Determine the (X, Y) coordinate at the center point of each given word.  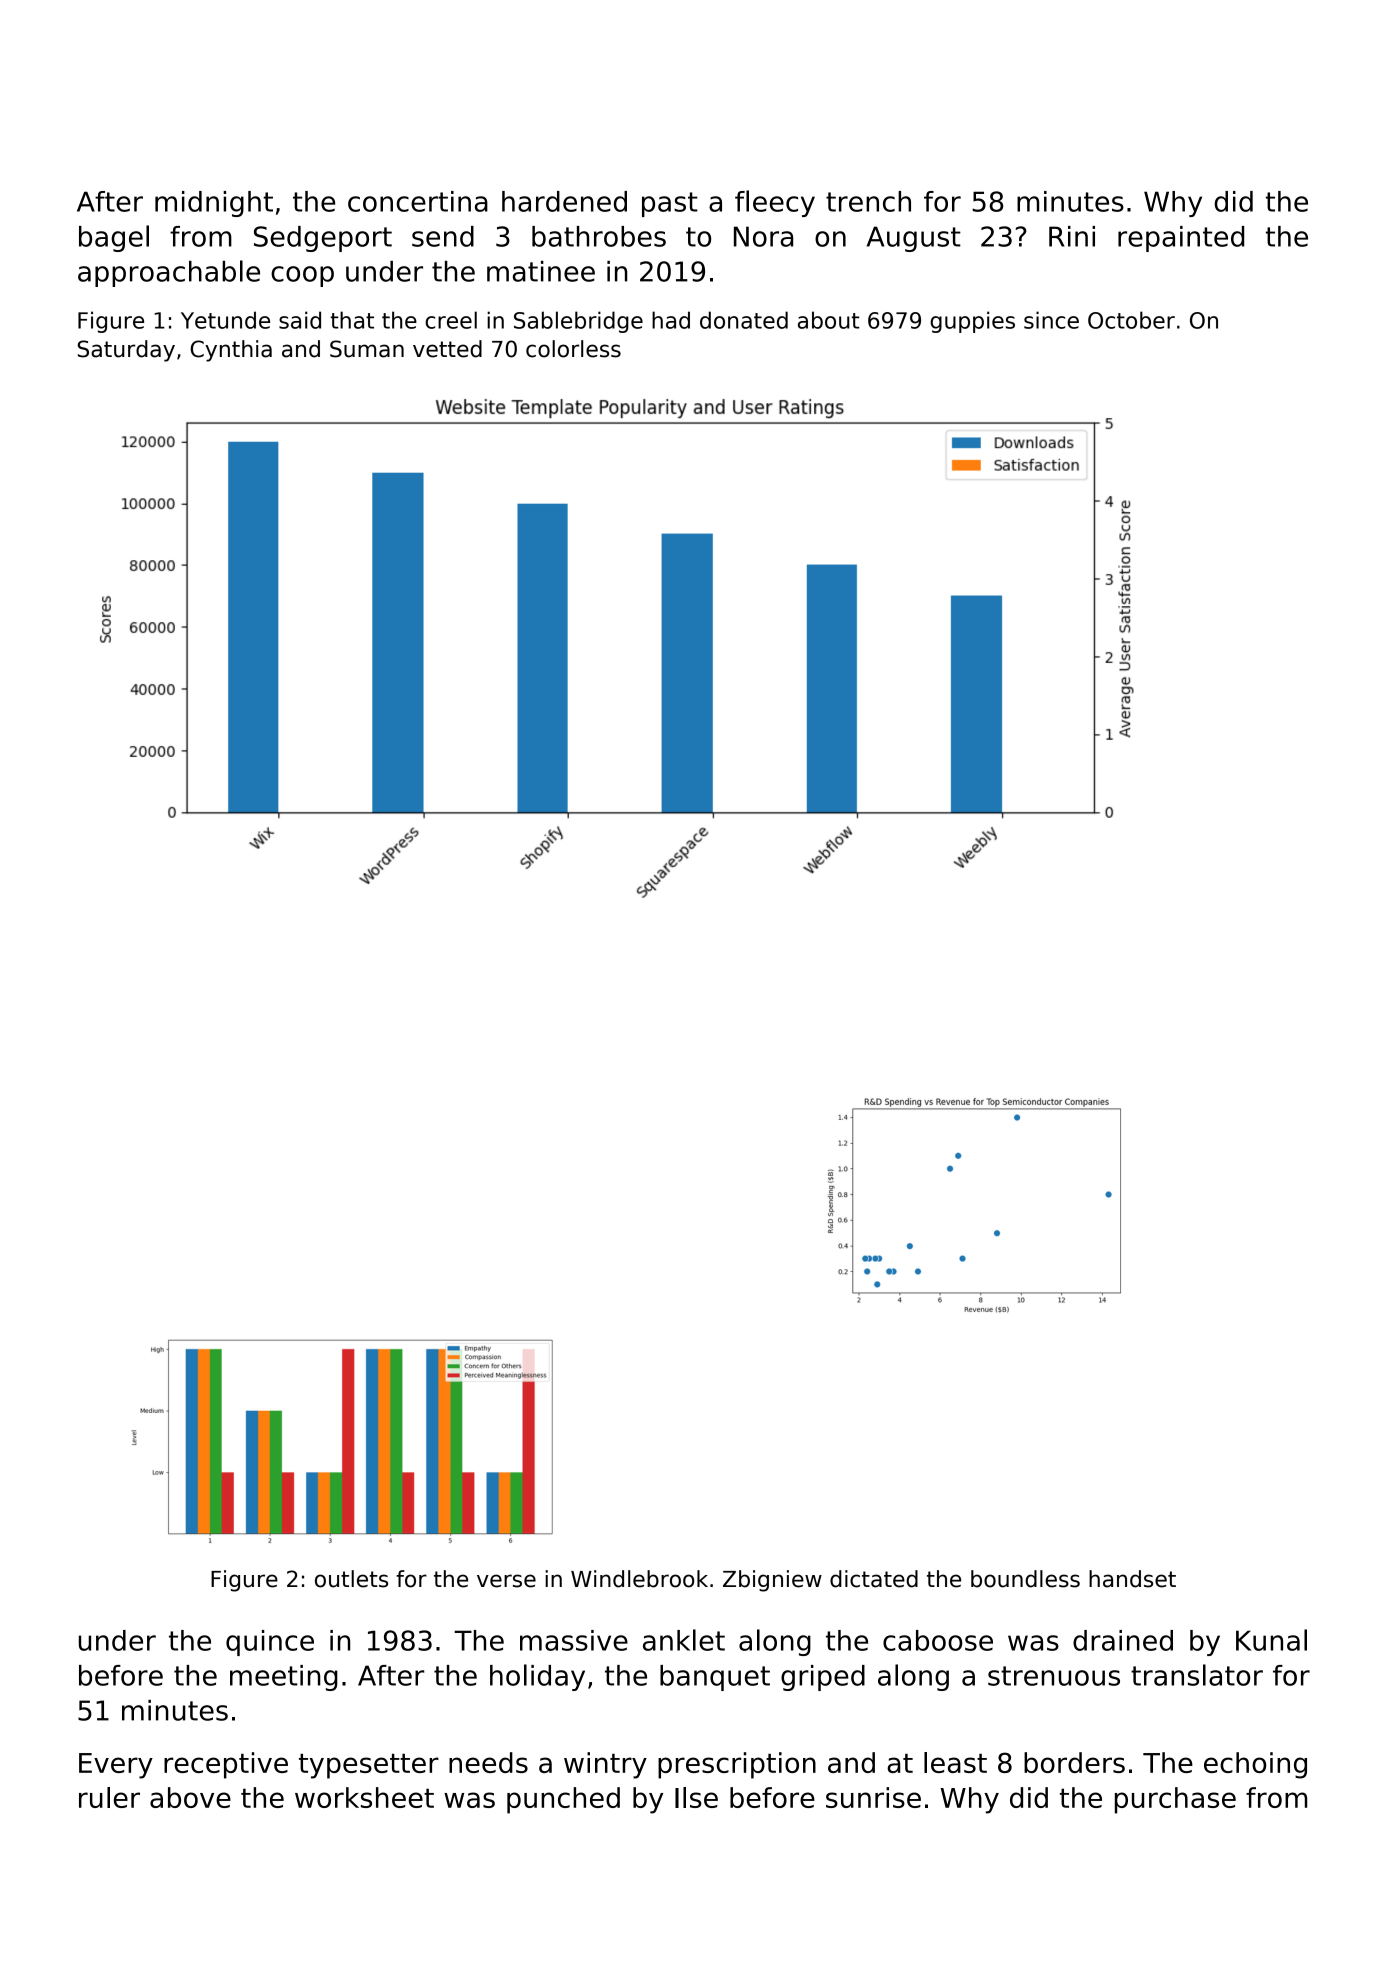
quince (270, 1643)
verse (506, 1581)
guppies (972, 322)
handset (1132, 1579)
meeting (284, 1678)
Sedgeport (323, 239)
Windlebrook (639, 1579)
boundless (1025, 1579)
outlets (351, 1579)
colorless (573, 349)
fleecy (775, 203)
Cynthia (231, 351)
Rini (1072, 236)
